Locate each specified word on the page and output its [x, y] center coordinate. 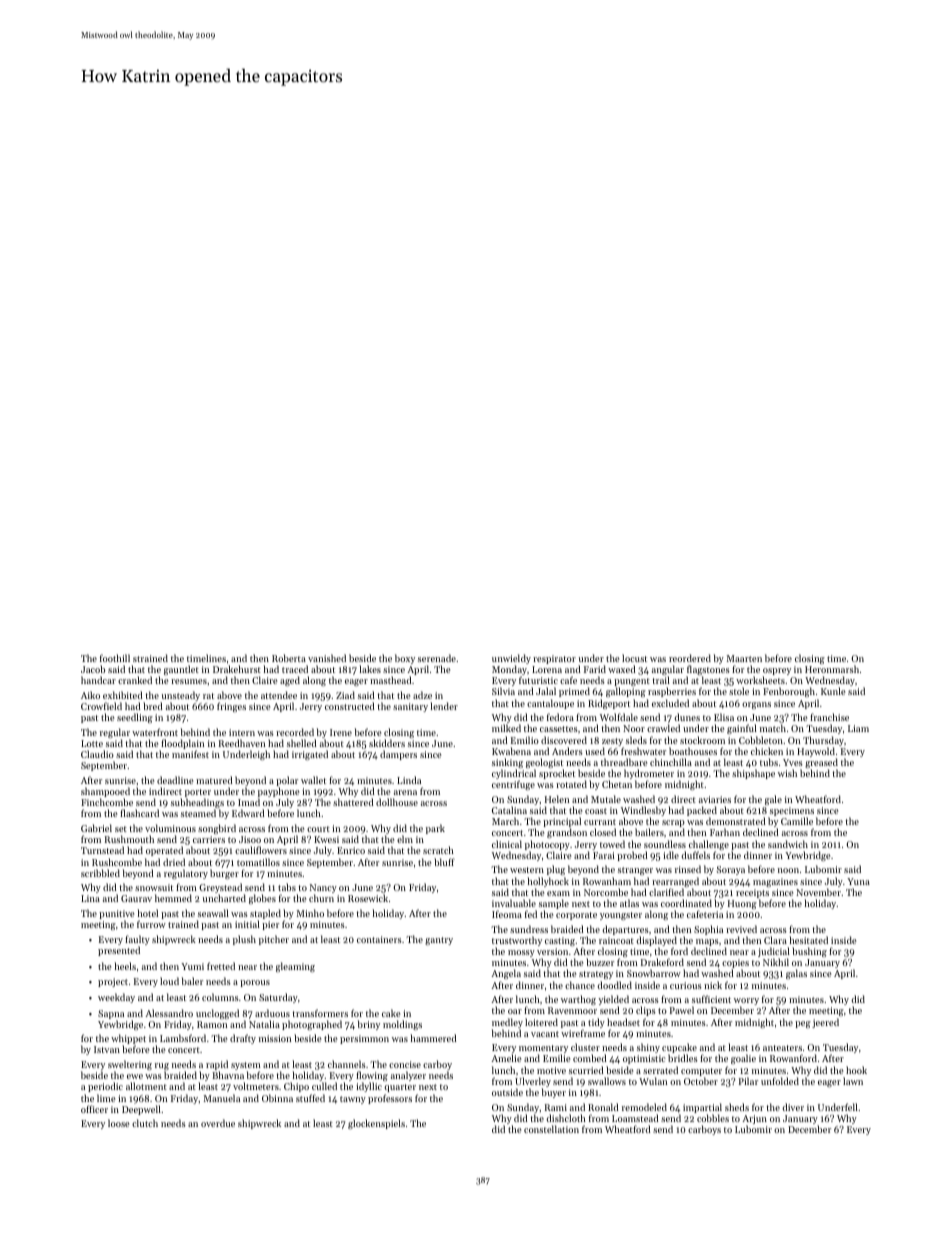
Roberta [289, 658]
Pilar [748, 1081]
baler [192, 981]
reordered [690, 658]
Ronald [603, 1107]
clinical [507, 844]
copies [735, 964]
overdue [218, 1123]
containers [379, 939]
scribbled [100, 873]
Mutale [606, 799]
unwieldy [511, 659]
